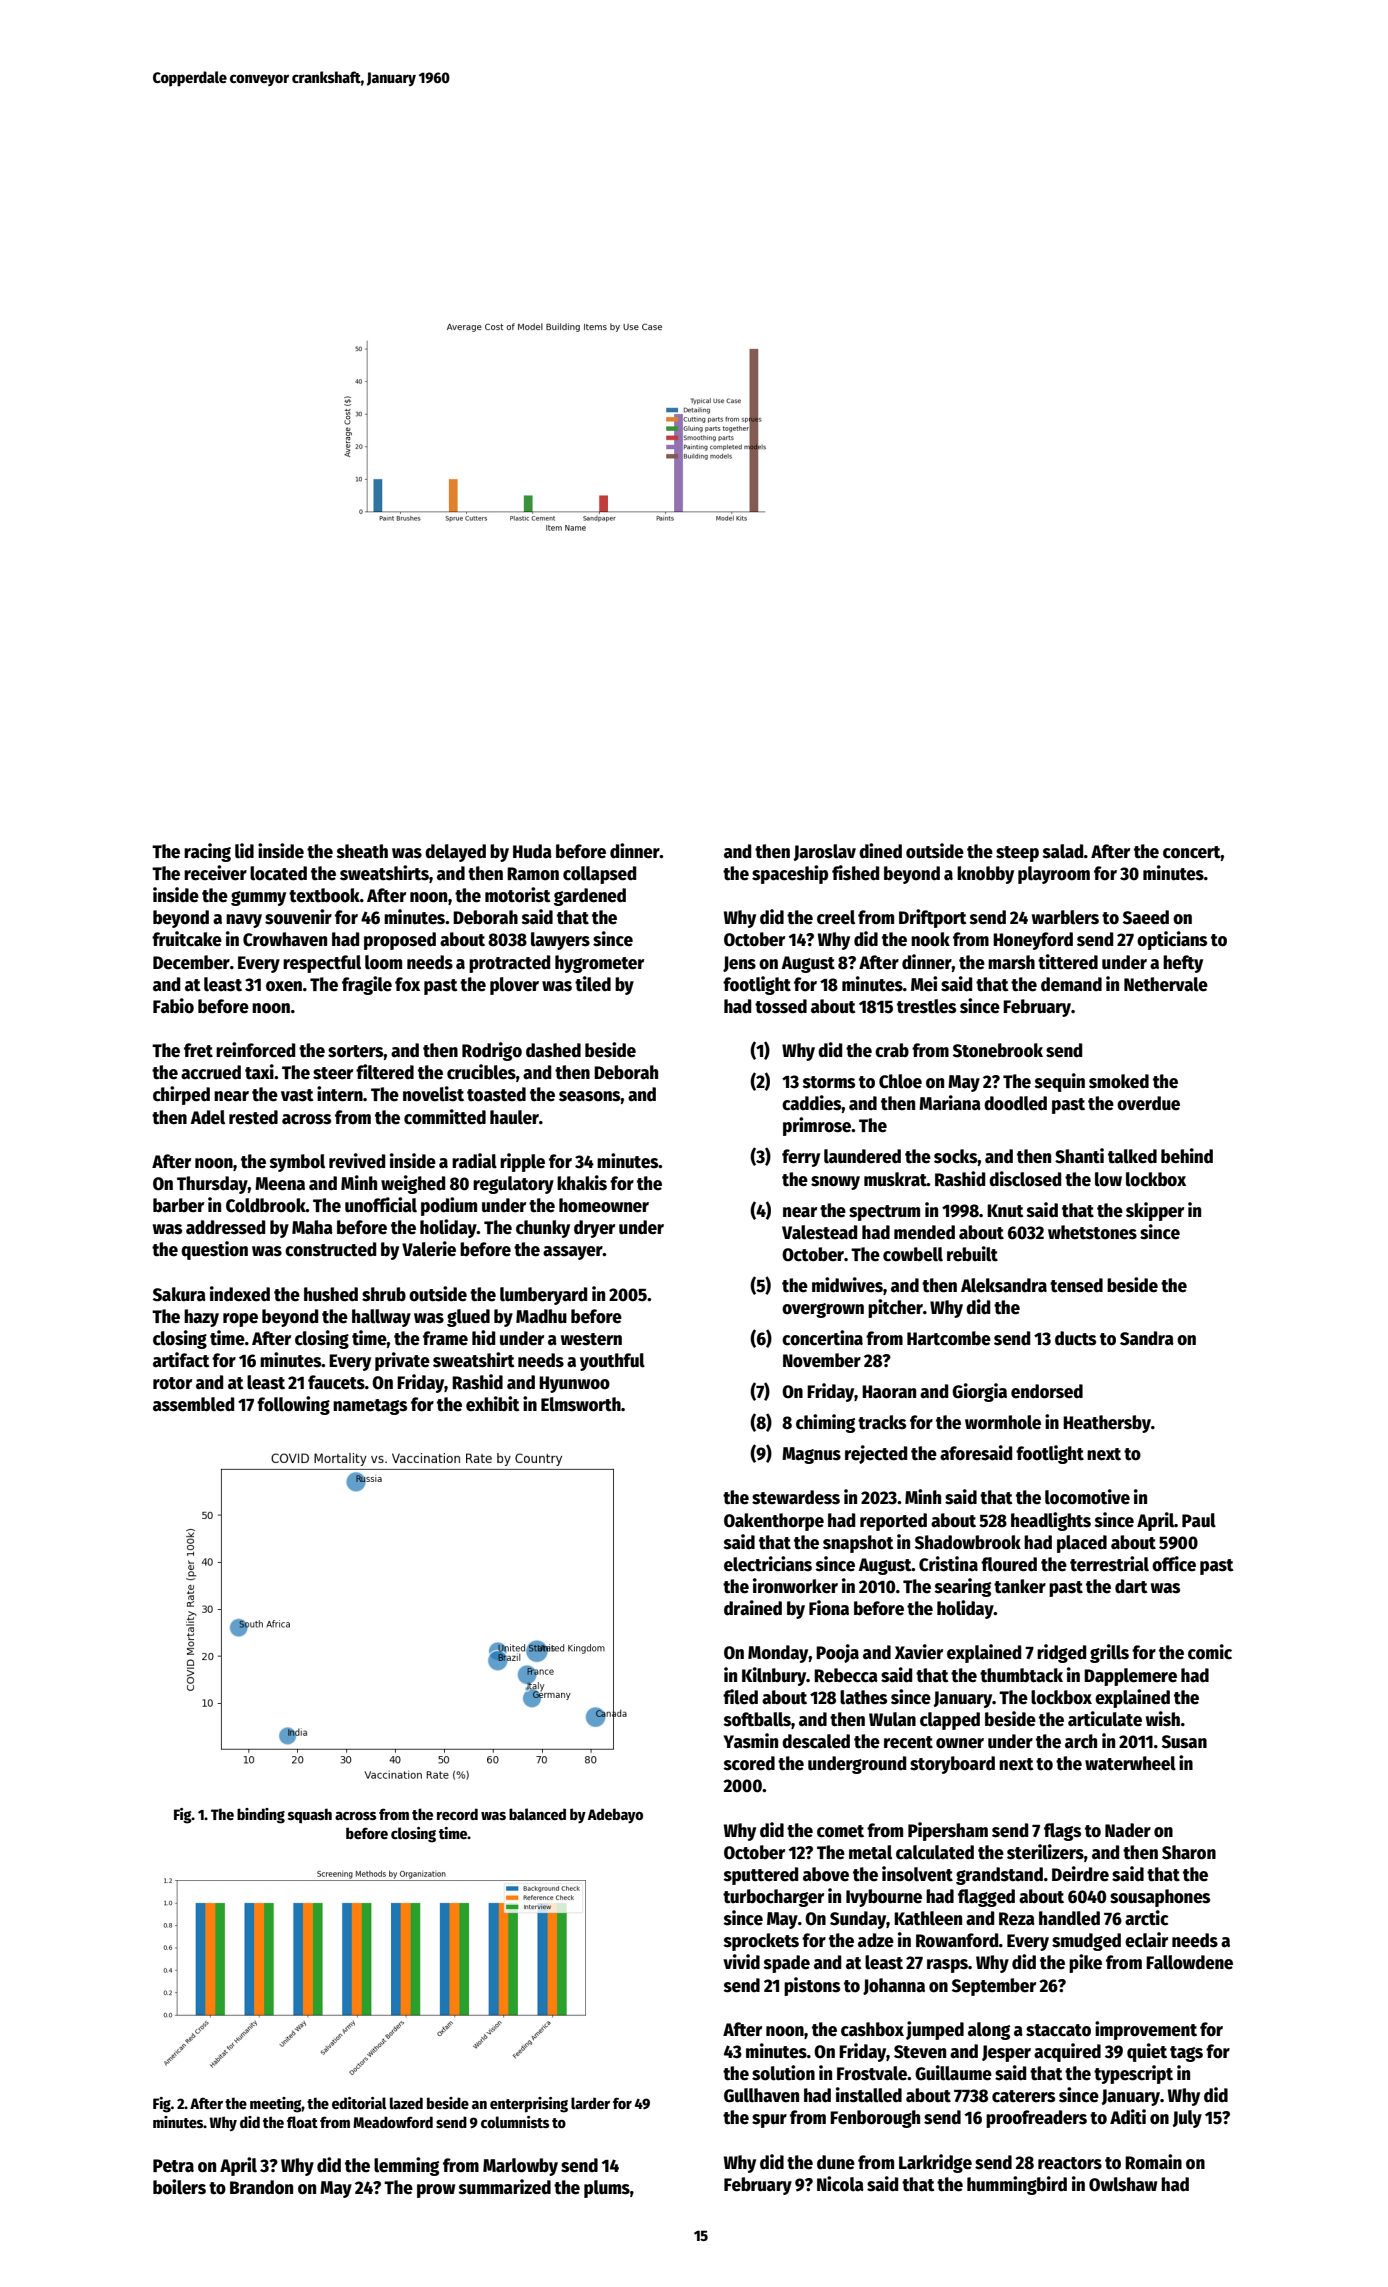 This page has width=1388, height=2287. What do you see at coordinates (1025, 1179) in the page?
I see `disclosed` at bounding box center [1025, 1179].
